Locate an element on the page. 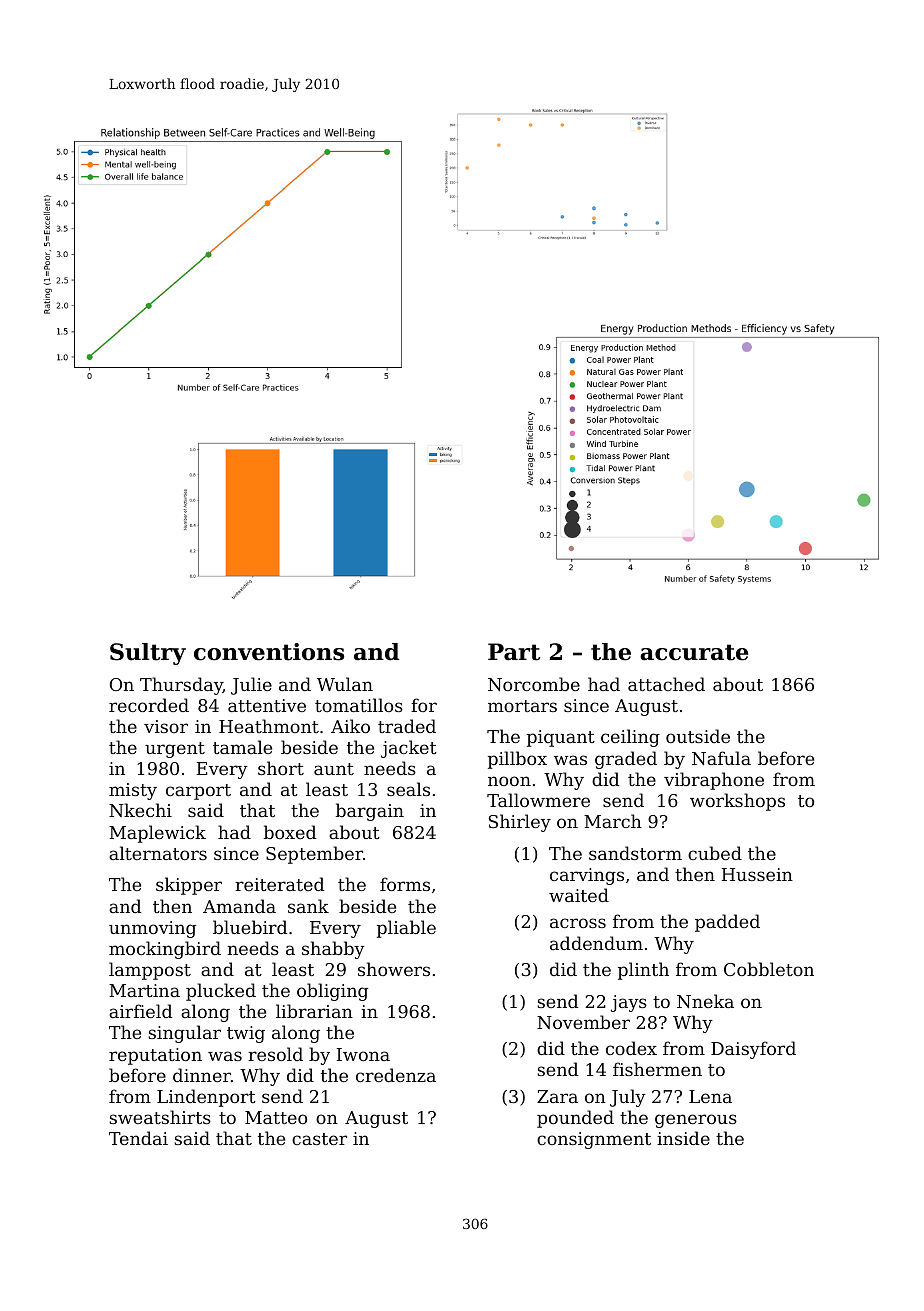 The width and height of the page is (924, 1311). Sultry is located at coordinates (148, 654).
